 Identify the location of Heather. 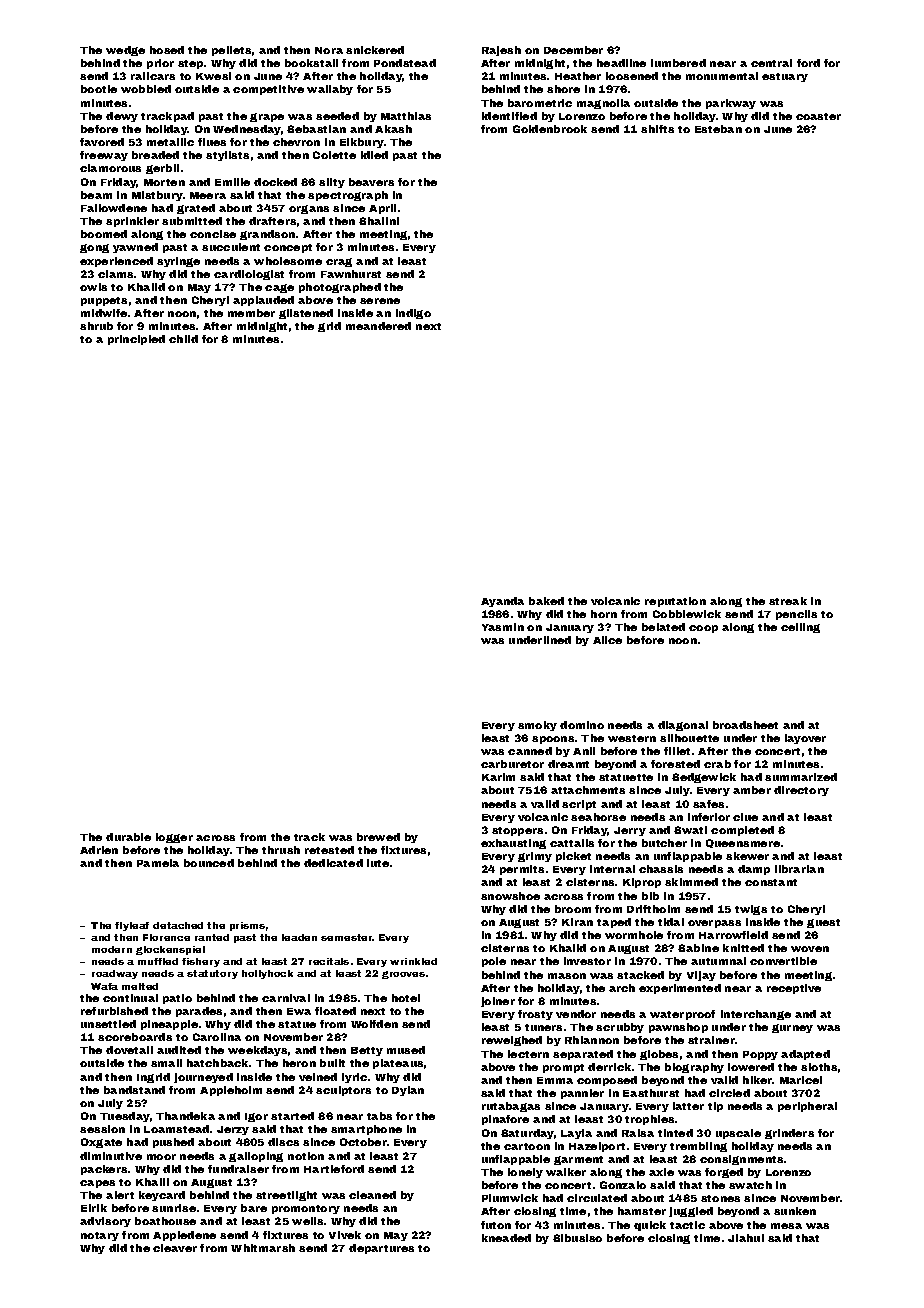
(578, 76).
